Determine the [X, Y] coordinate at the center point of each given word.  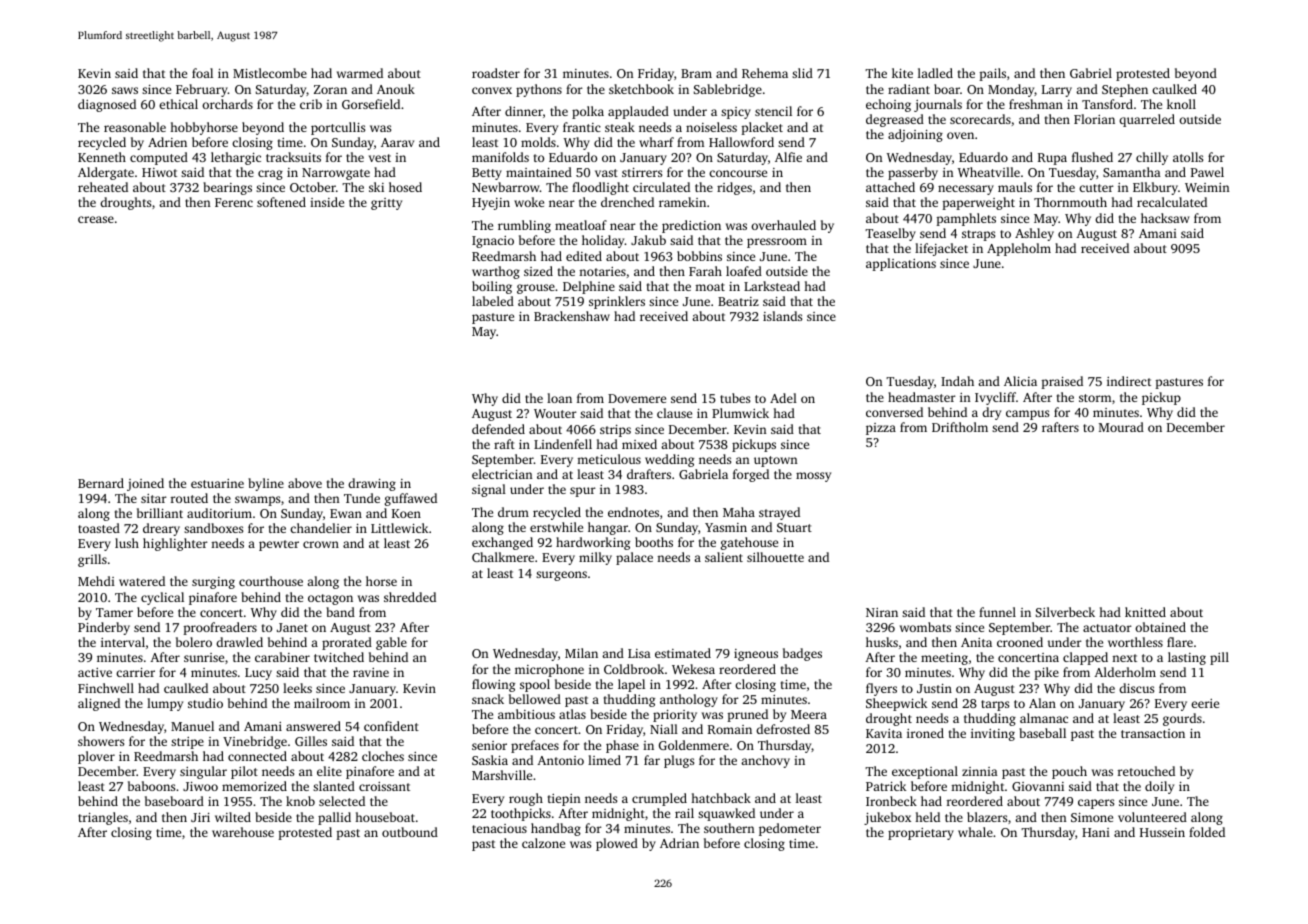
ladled [935, 73]
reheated [103, 187]
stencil [773, 111]
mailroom [322, 703]
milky [595, 558]
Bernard [101, 483]
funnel [997, 612]
